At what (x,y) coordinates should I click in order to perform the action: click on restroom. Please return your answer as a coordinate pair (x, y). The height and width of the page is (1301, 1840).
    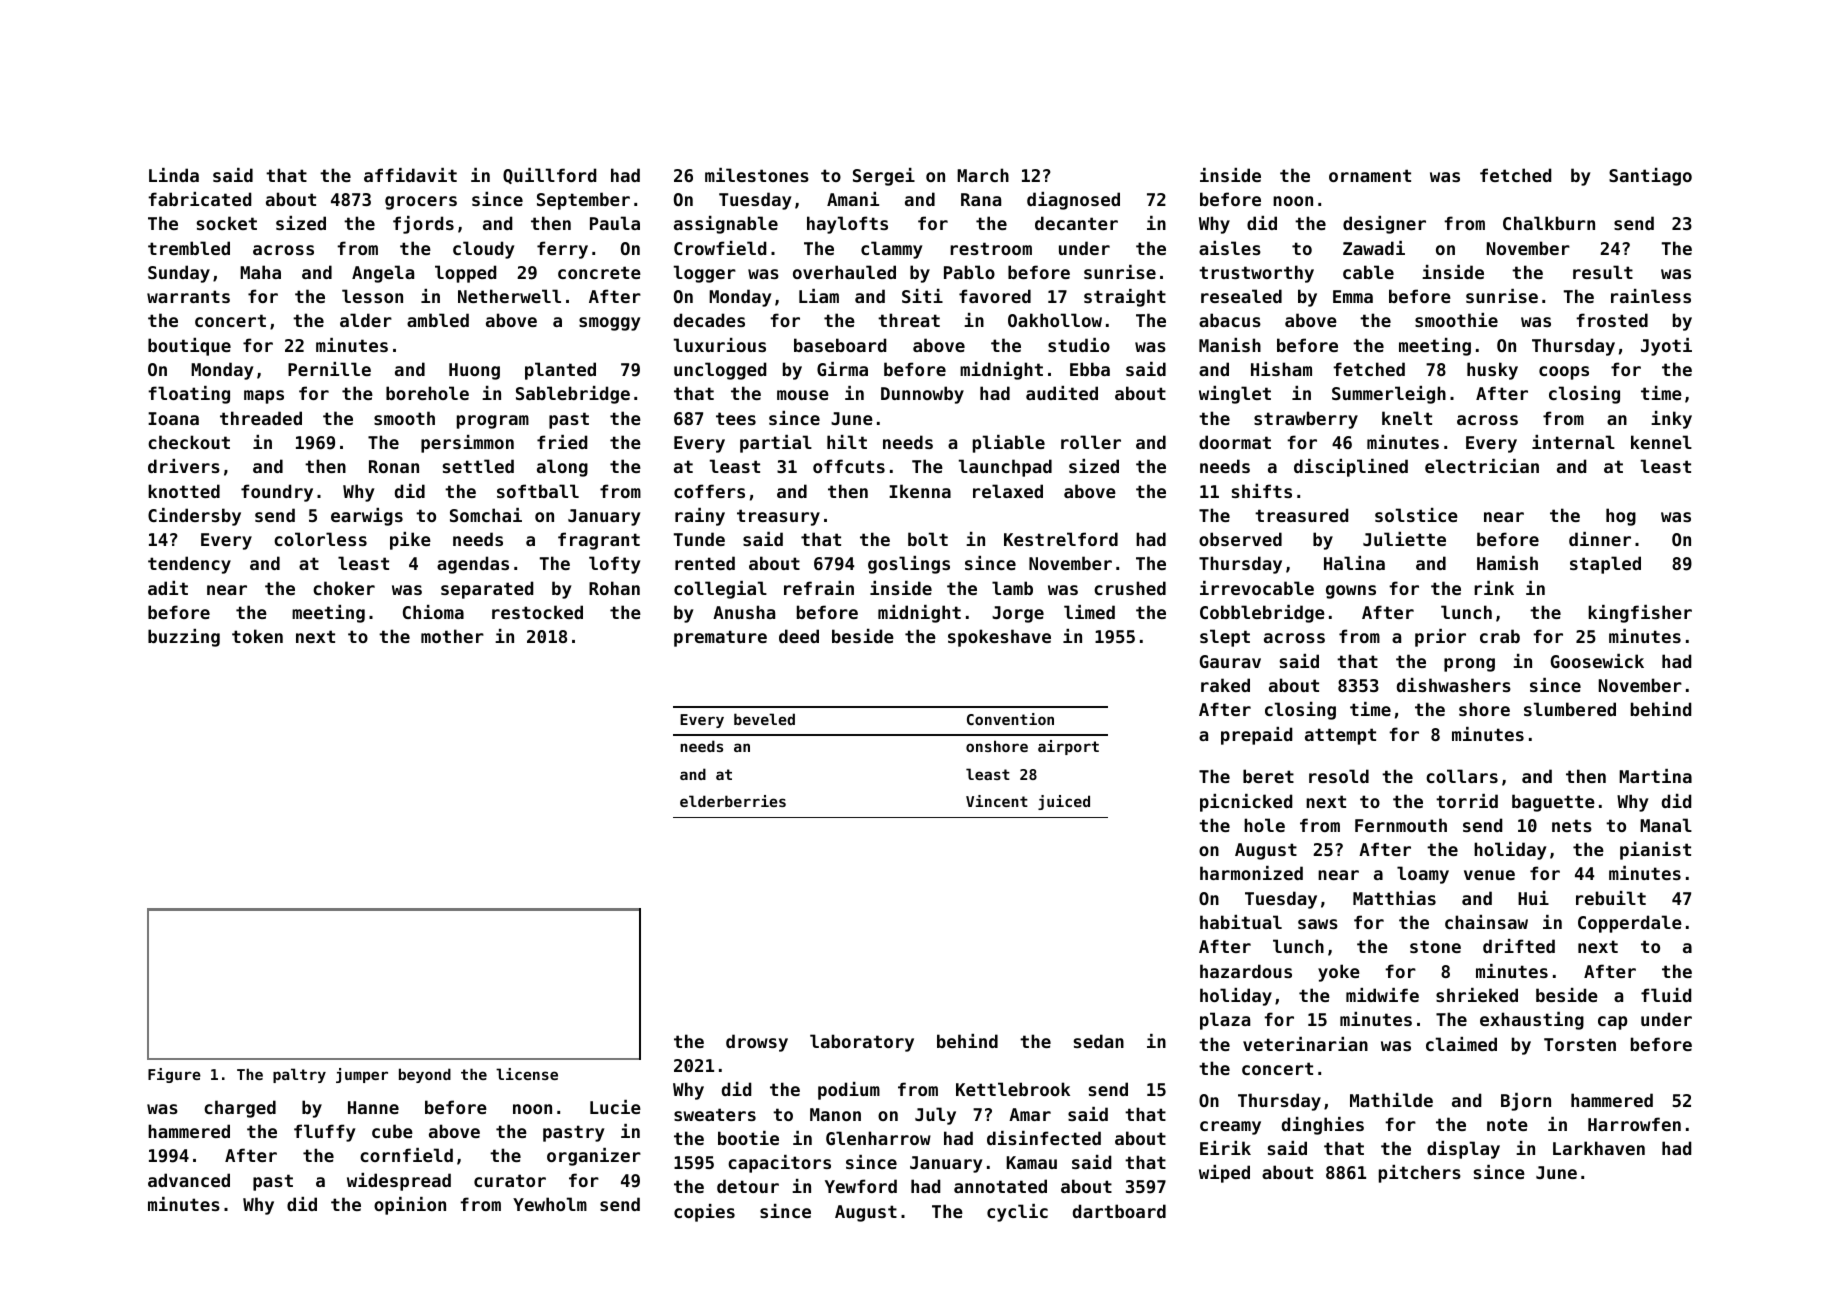
    Looking at the image, I should click on (991, 248).
